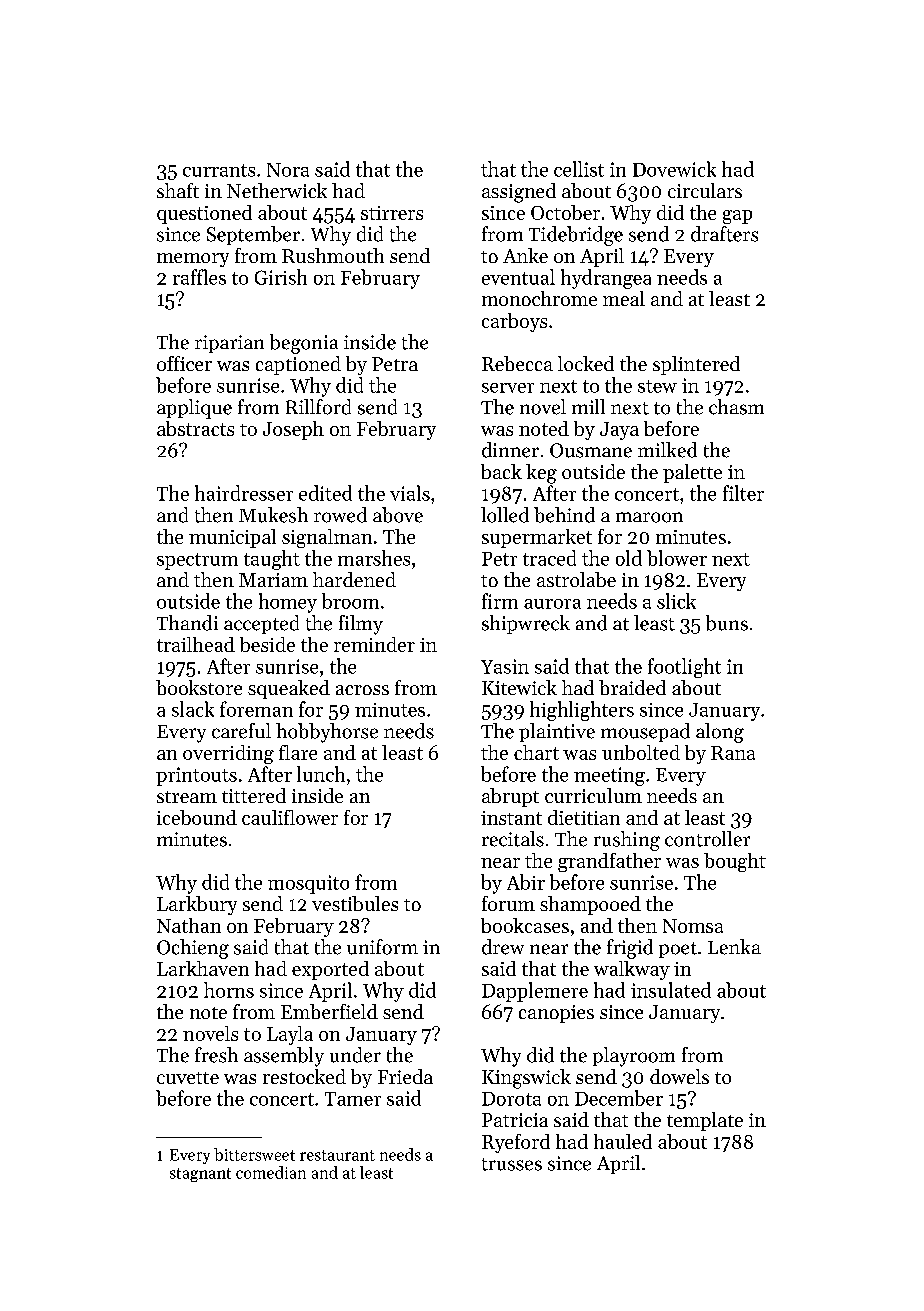 The image size is (924, 1311). Describe the element at coordinates (267, 644) in the screenshot. I see `beside` at that location.
